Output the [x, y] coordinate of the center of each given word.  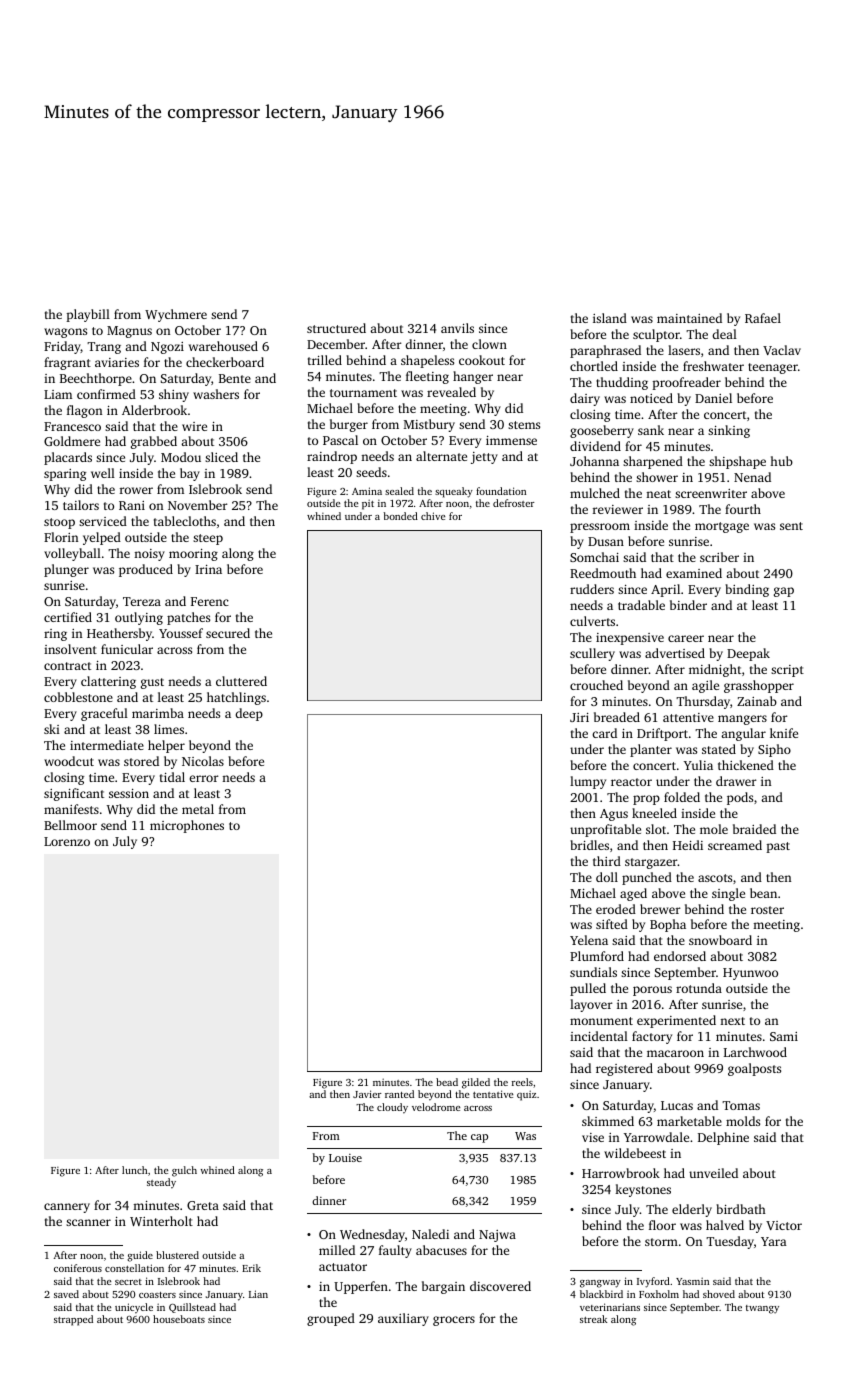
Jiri [579, 717]
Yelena [589, 940]
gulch [184, 1171]
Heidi [688, 845]
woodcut [69, 761]
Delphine [723, 1138]
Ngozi [167, 348]
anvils [457, 328]
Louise [345, 1158]
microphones [187, 826]
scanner [88, 1222]
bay [190, 474]
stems [524, 425]
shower [657, 477]
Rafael [763, 318]
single [728, 894]
